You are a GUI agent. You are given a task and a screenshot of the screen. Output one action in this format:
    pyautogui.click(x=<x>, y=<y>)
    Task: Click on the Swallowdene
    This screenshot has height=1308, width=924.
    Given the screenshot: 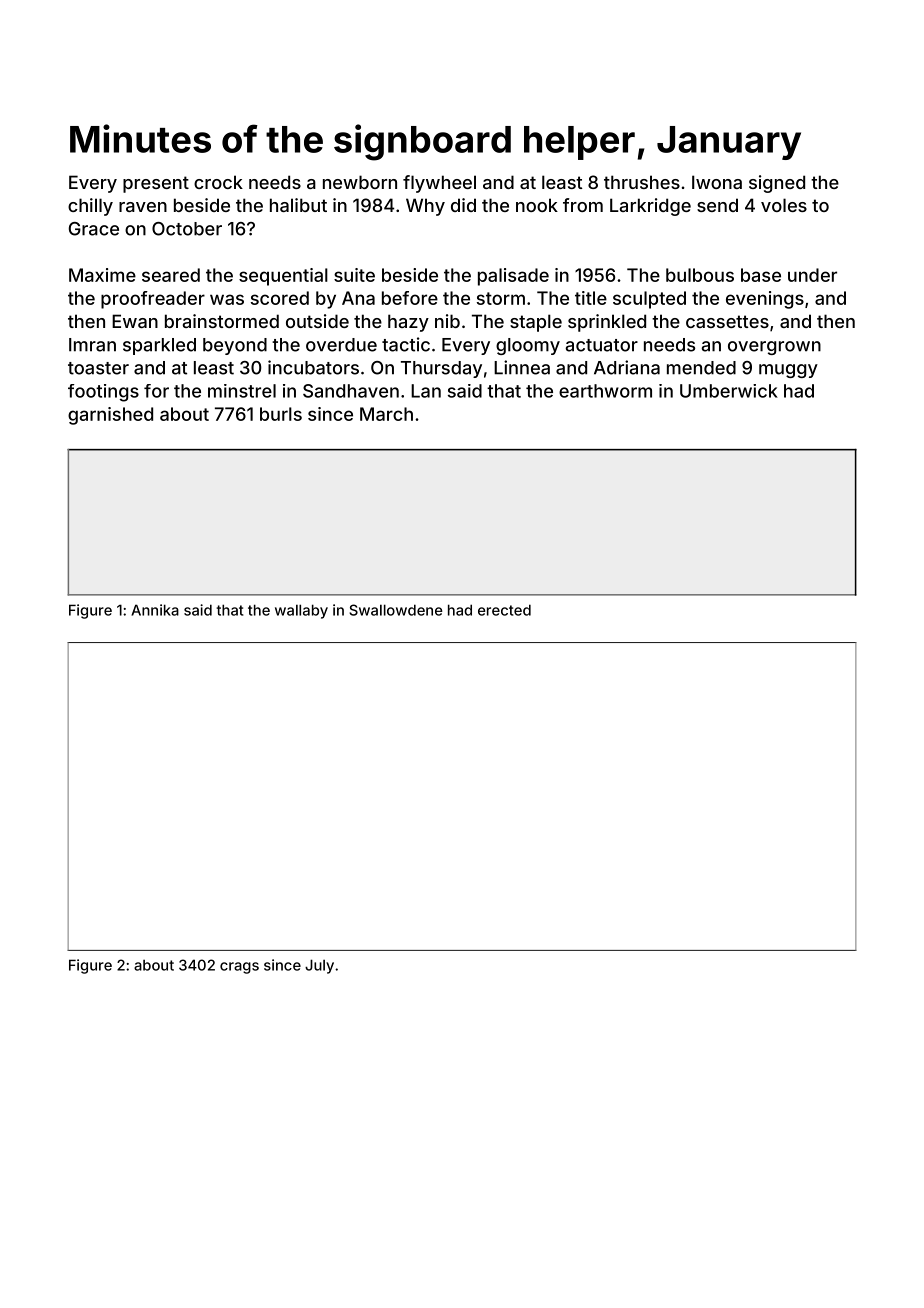 What is the action you would take?
    pyautogui.click(x=395, y=610)
